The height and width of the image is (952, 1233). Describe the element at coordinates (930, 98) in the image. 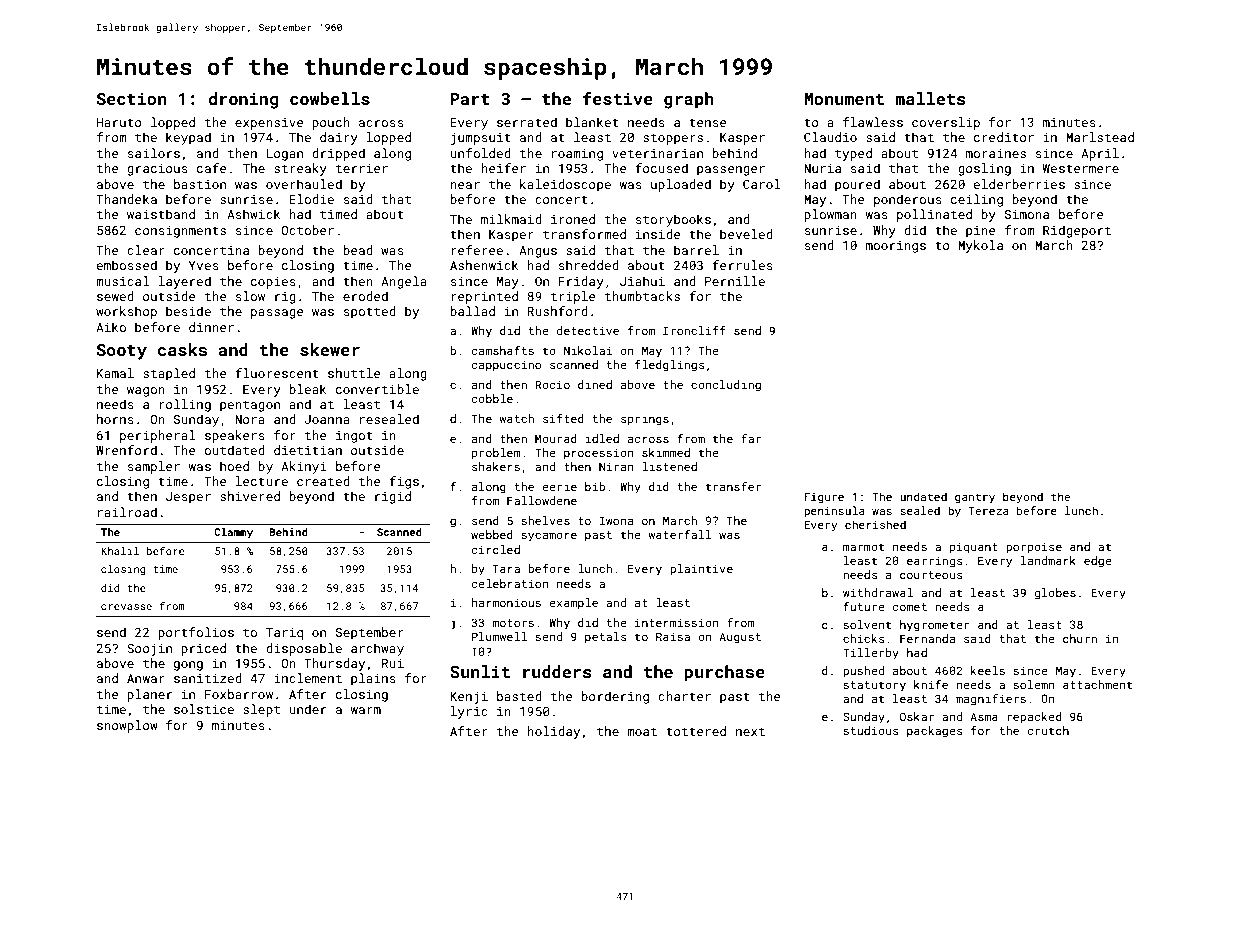

I see `mallets` at that location.
